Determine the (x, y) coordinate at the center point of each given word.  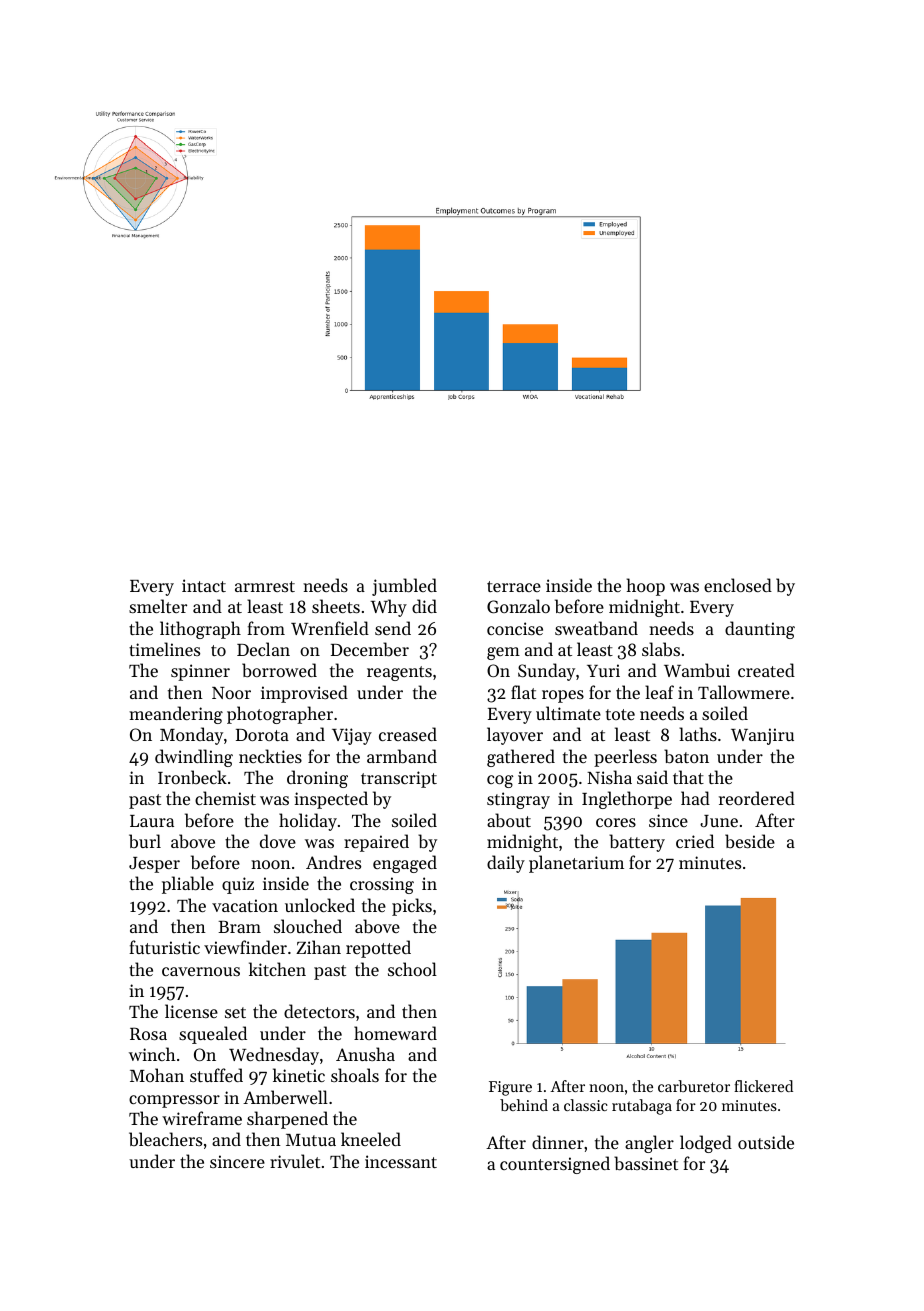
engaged (405, 864)
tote (620, 714)
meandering (176, 715)
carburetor (694, 1086)
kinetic (299, 1075)
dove (278, 841)
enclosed (738, 585)
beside (750, 841)
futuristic (164, 947)
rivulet (295, 1161)
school (412, 969)
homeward (395, 1033)
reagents (399, 673)
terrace (514, 586)
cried (695, 841)
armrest (265, 586)
